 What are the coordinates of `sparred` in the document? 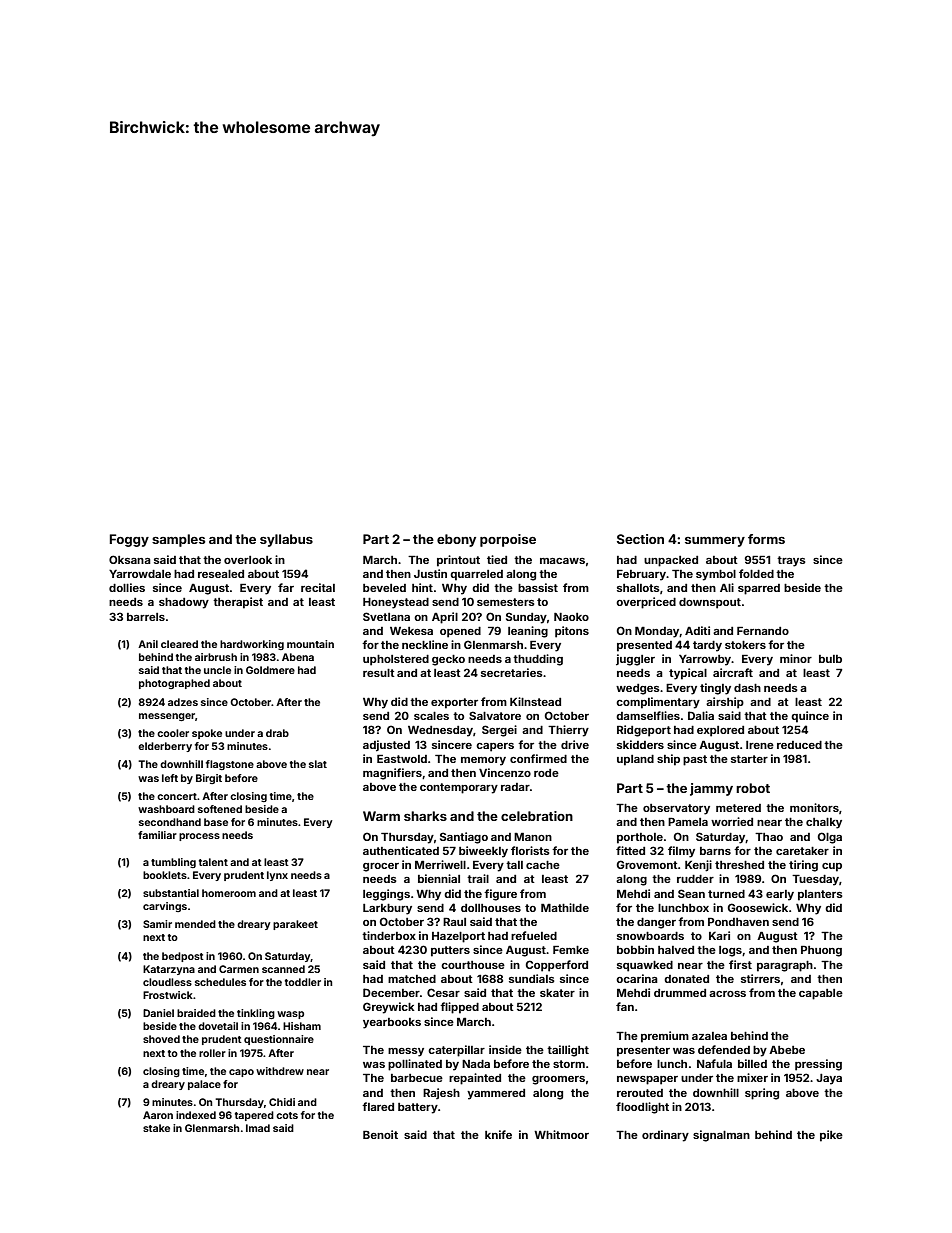 It's located at (759, 589).
